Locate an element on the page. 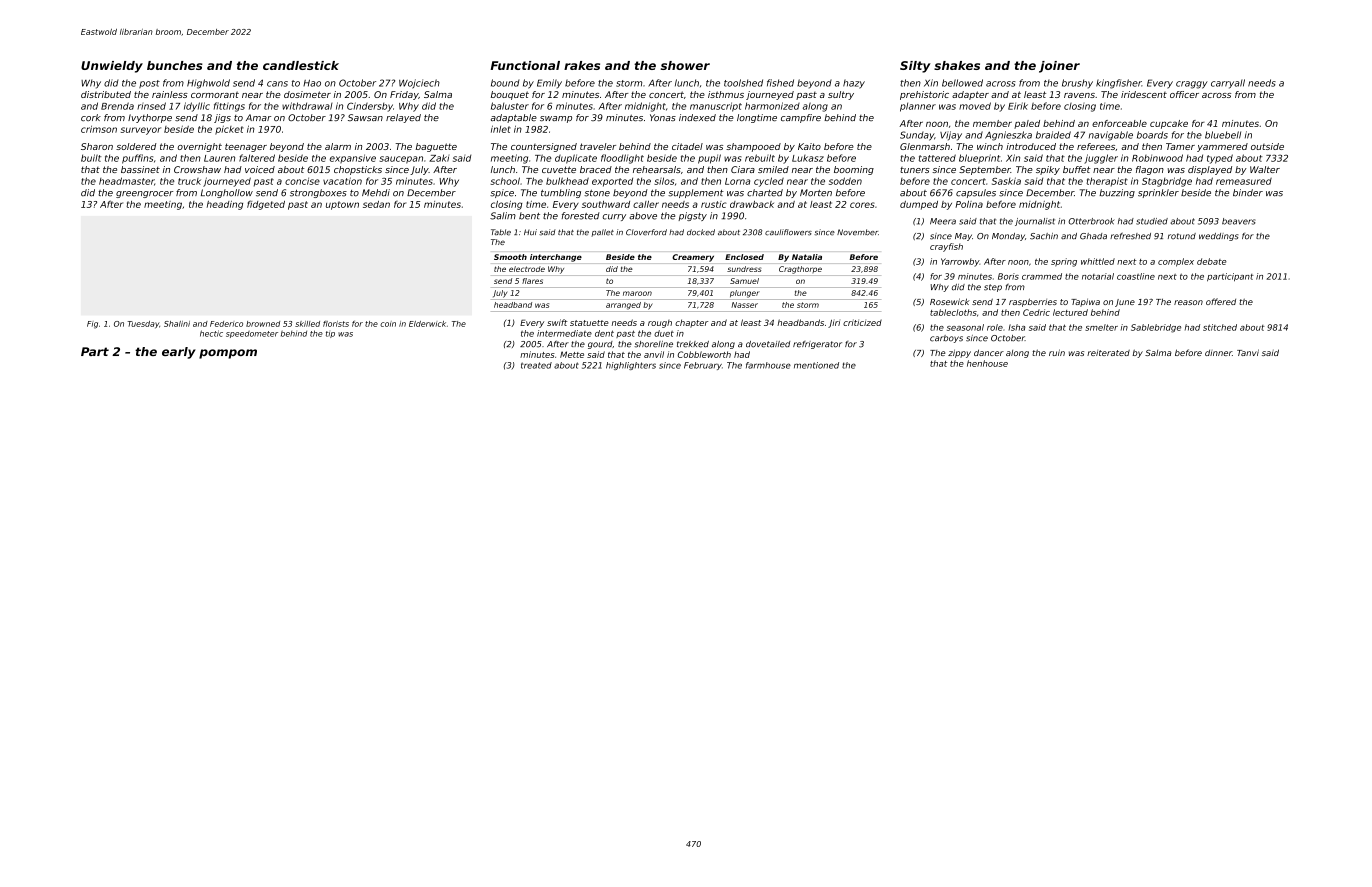 This document has width=1372, height=887. joiner is located at coordinates (1059, 67).
